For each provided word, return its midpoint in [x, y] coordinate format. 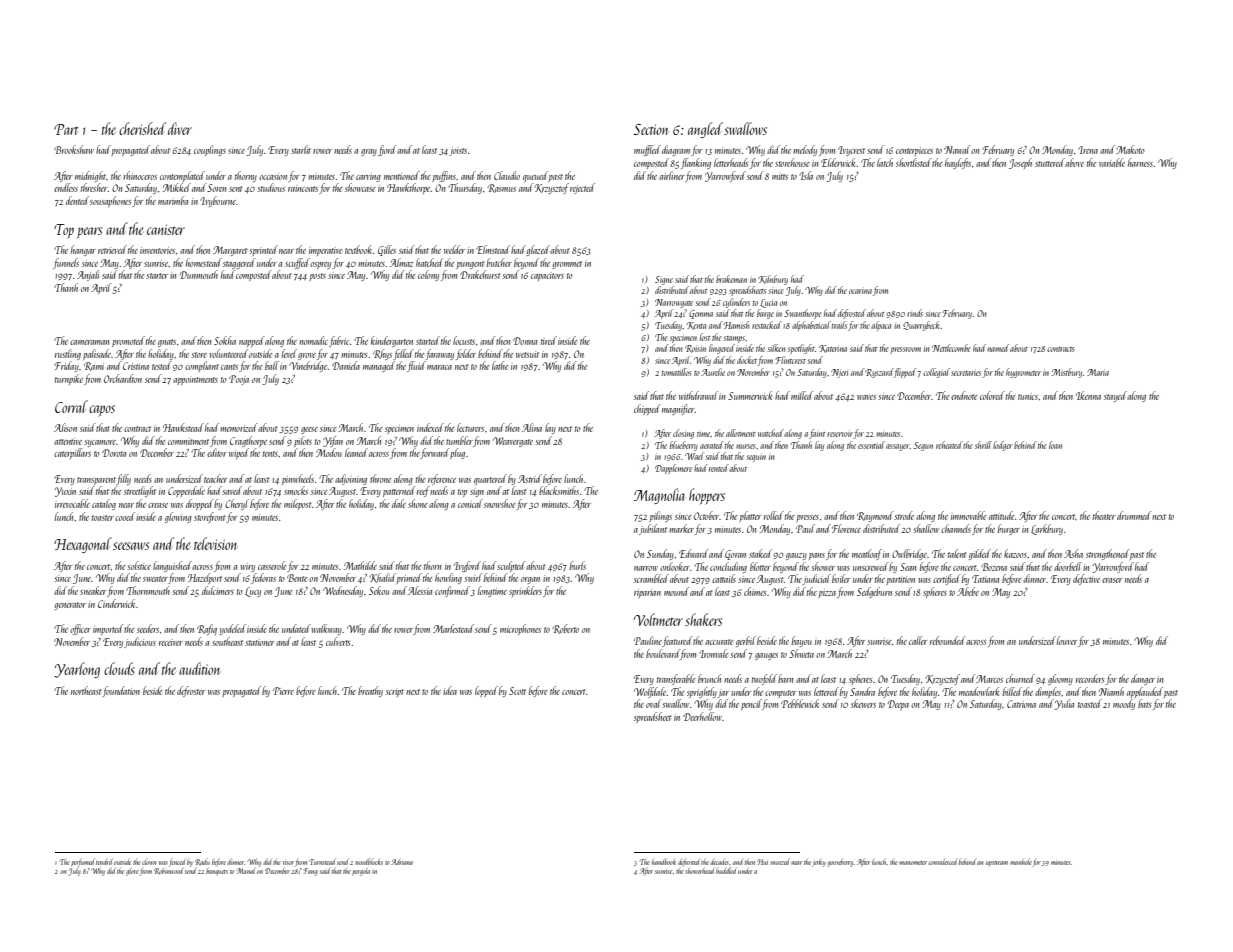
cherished [142, 128]
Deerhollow [702, 716]
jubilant [653, 529]
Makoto [1130, 149]
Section [651, 129]
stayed [1115, 396]
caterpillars [72, 453]
